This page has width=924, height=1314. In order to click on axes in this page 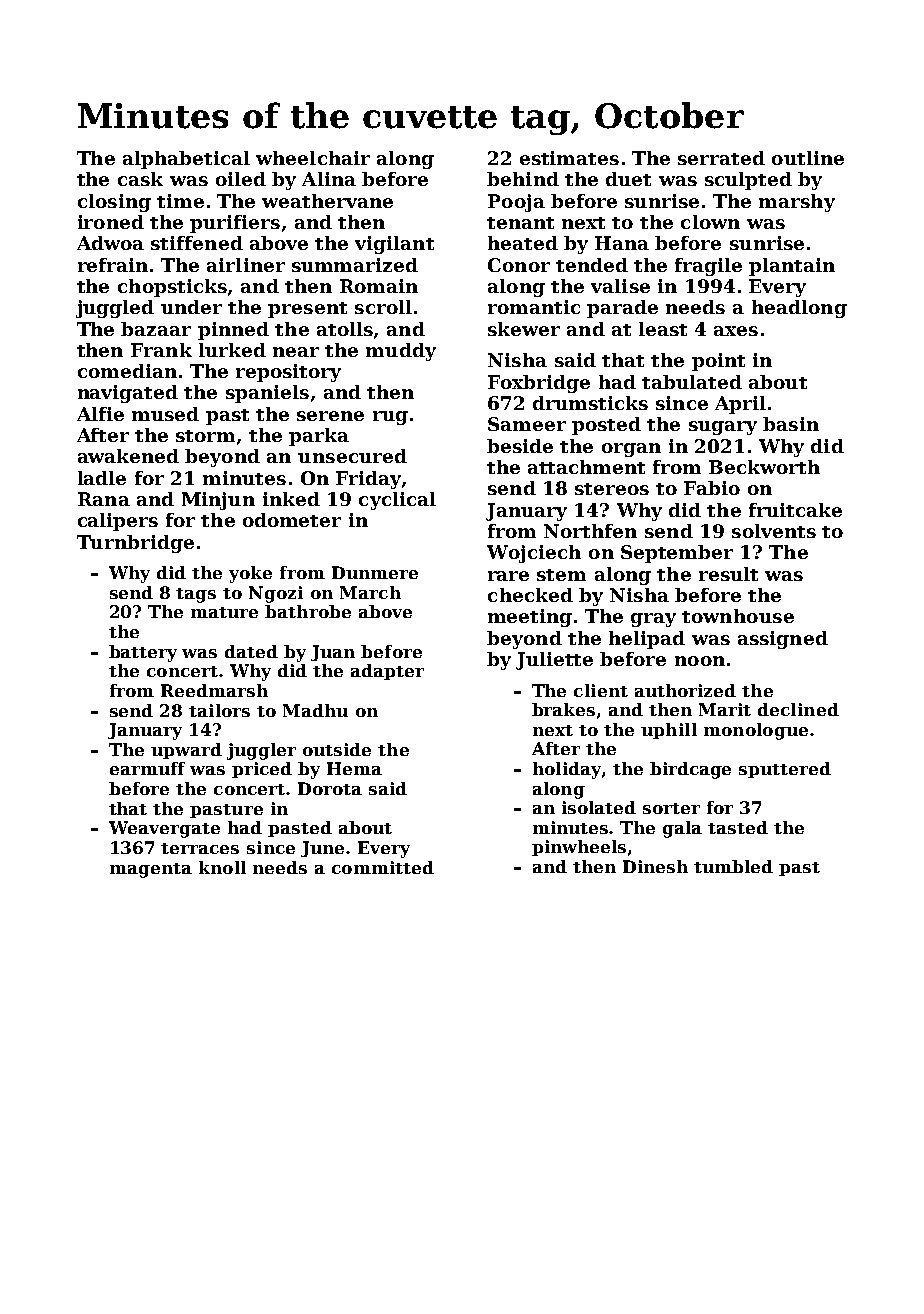, I will do `click(736, 331)`.
